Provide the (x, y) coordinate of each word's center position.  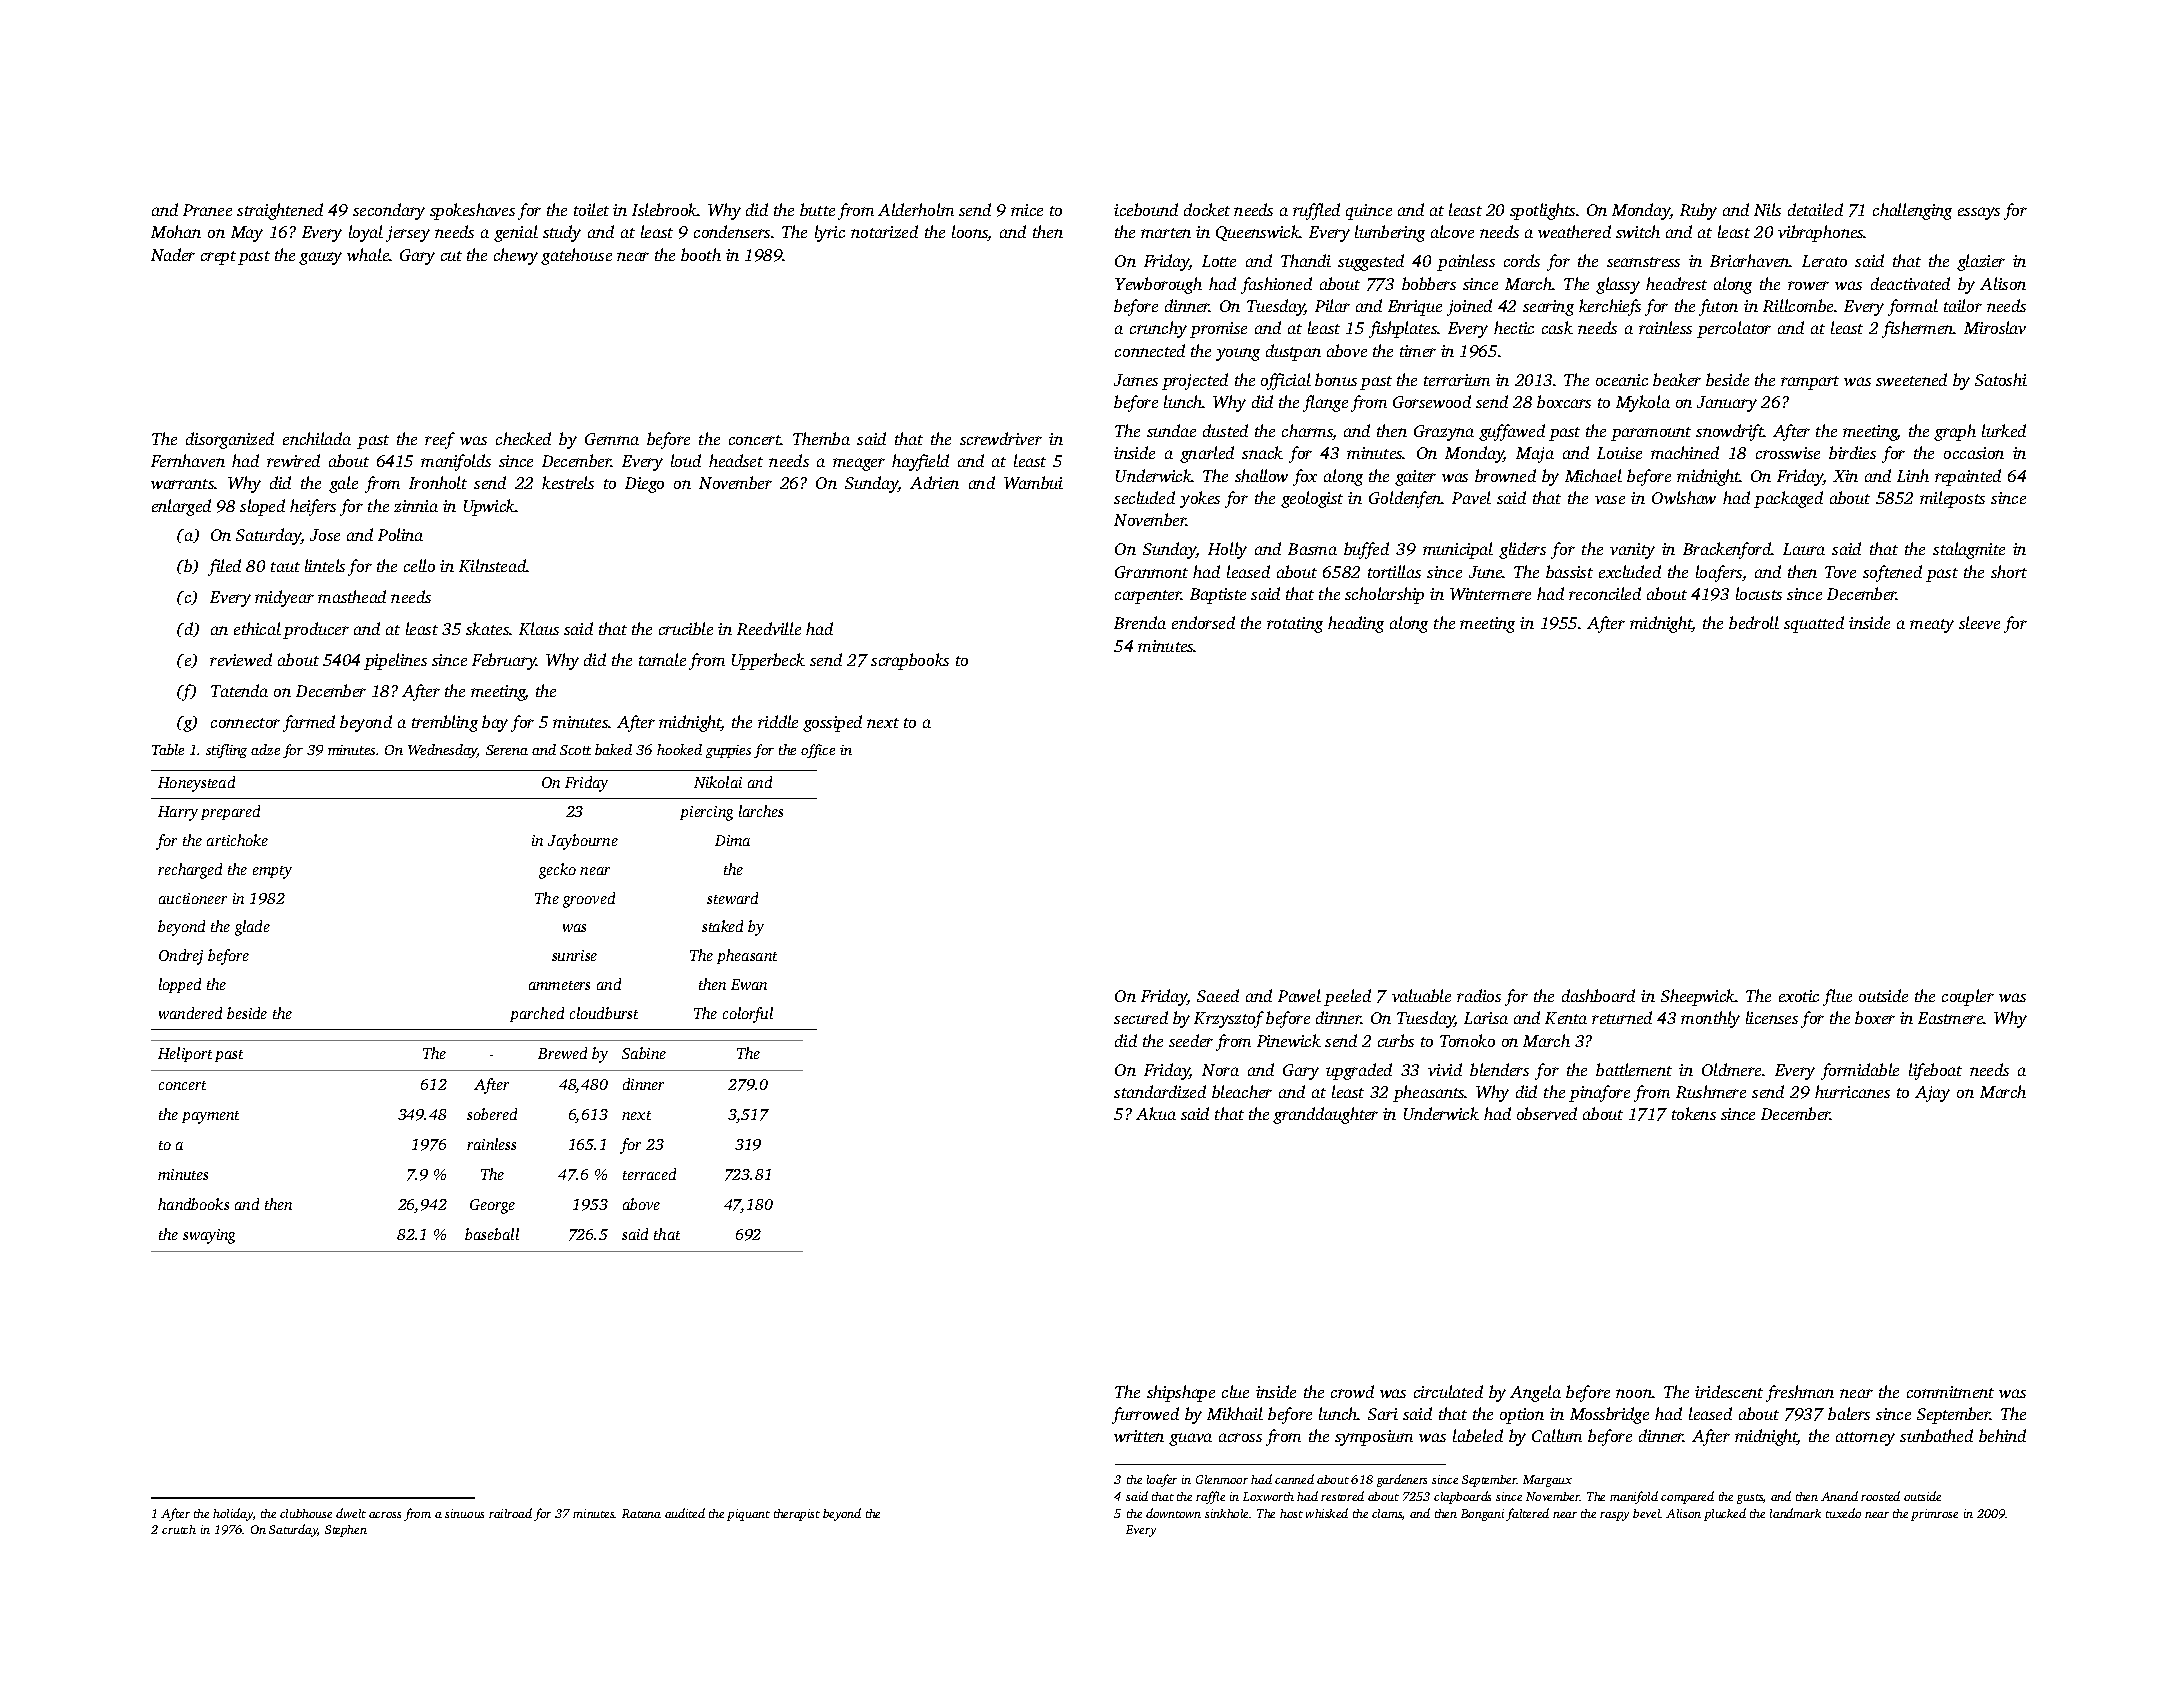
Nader (173, 254)
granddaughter (1325, 1115)
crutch (179, 1529)
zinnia (416, 506)
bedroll (1754, 622)
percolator (1734, 329)
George (492, 1206)
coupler (1968, 997)
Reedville (769, 628)
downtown (1173, 1513)
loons (970, 233)
